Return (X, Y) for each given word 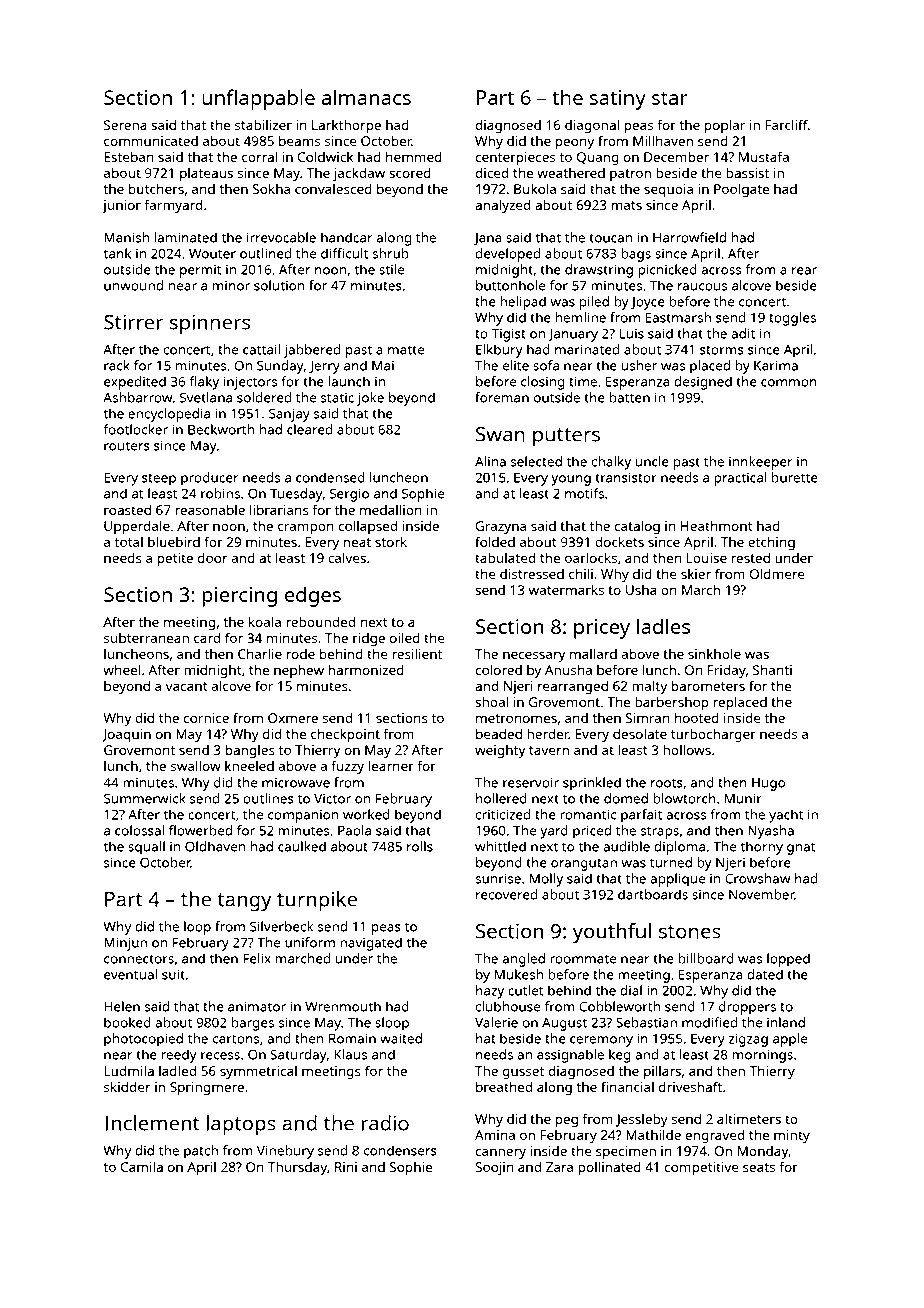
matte (406, 350)
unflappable (258, 99)
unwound (133, 285)
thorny (762, 848)
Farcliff (786, 124)
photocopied (143, 1040)
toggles (792, 319)
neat (357, 542)
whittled (500, 846)
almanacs (366, 97)
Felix (257, 958)
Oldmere (777, 573)
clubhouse (507, 1006)
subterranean (146, 638)
